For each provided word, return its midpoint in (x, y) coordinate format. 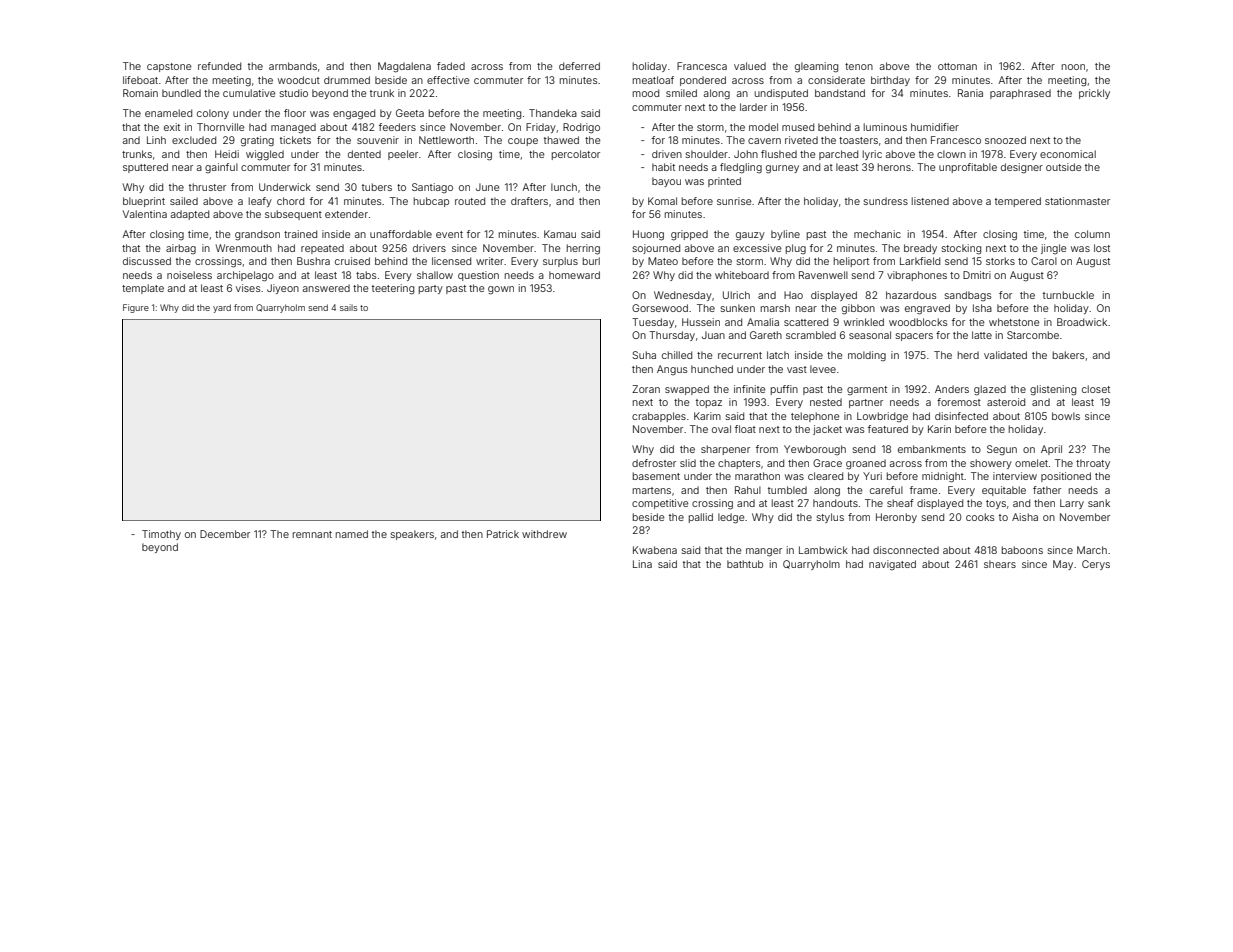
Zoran (646, 389)
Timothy (161, 535)
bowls (1066, 416)
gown (501, 290)
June (487, 187)
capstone (169, 67)
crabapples (659, 417)
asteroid (1006, 402)
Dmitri (977, 275)
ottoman (957, 66)
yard (222, 308)
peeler (403, 155)
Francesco (956, 140)
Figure (136, 308)
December (225, 534)
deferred (579, 66)
